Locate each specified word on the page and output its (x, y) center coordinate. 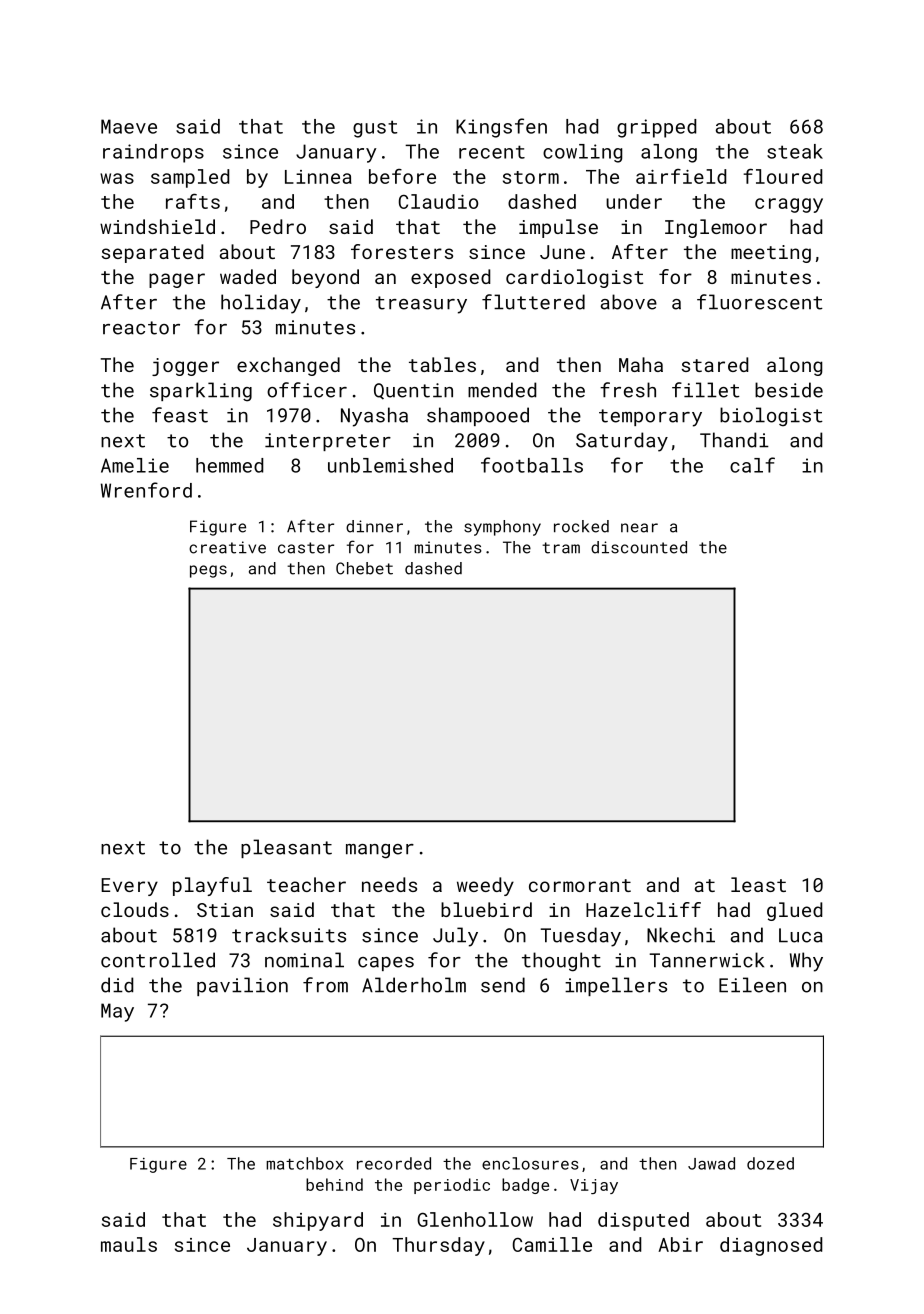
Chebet (364, 568)
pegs (208, 571)
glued (794, 911)
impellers (616, 986)
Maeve (129, 126)
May (117, 1012)
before (402, 176)
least (758, 884)
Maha (641, 364)
